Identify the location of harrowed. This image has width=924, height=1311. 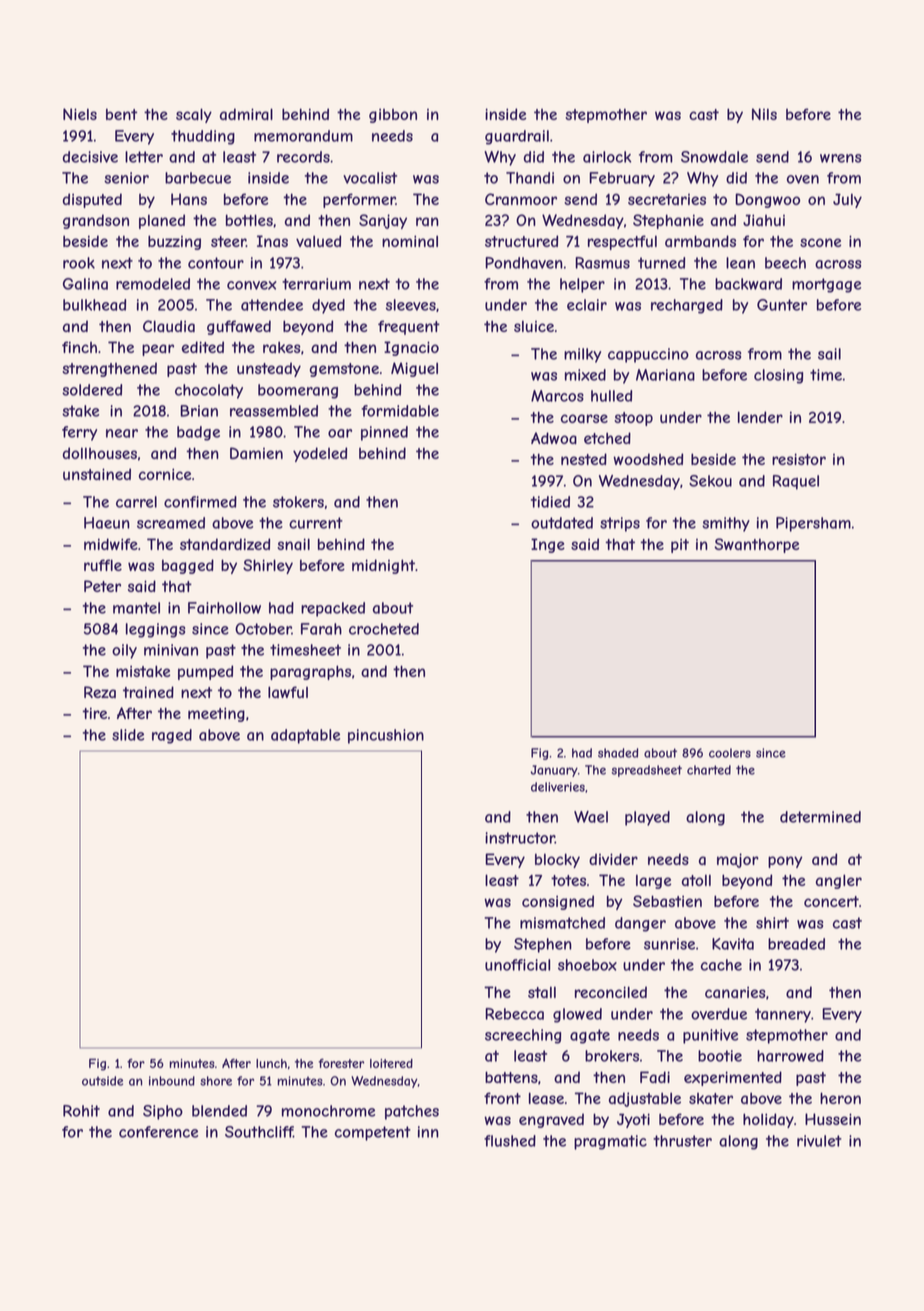
(790, 1056).
